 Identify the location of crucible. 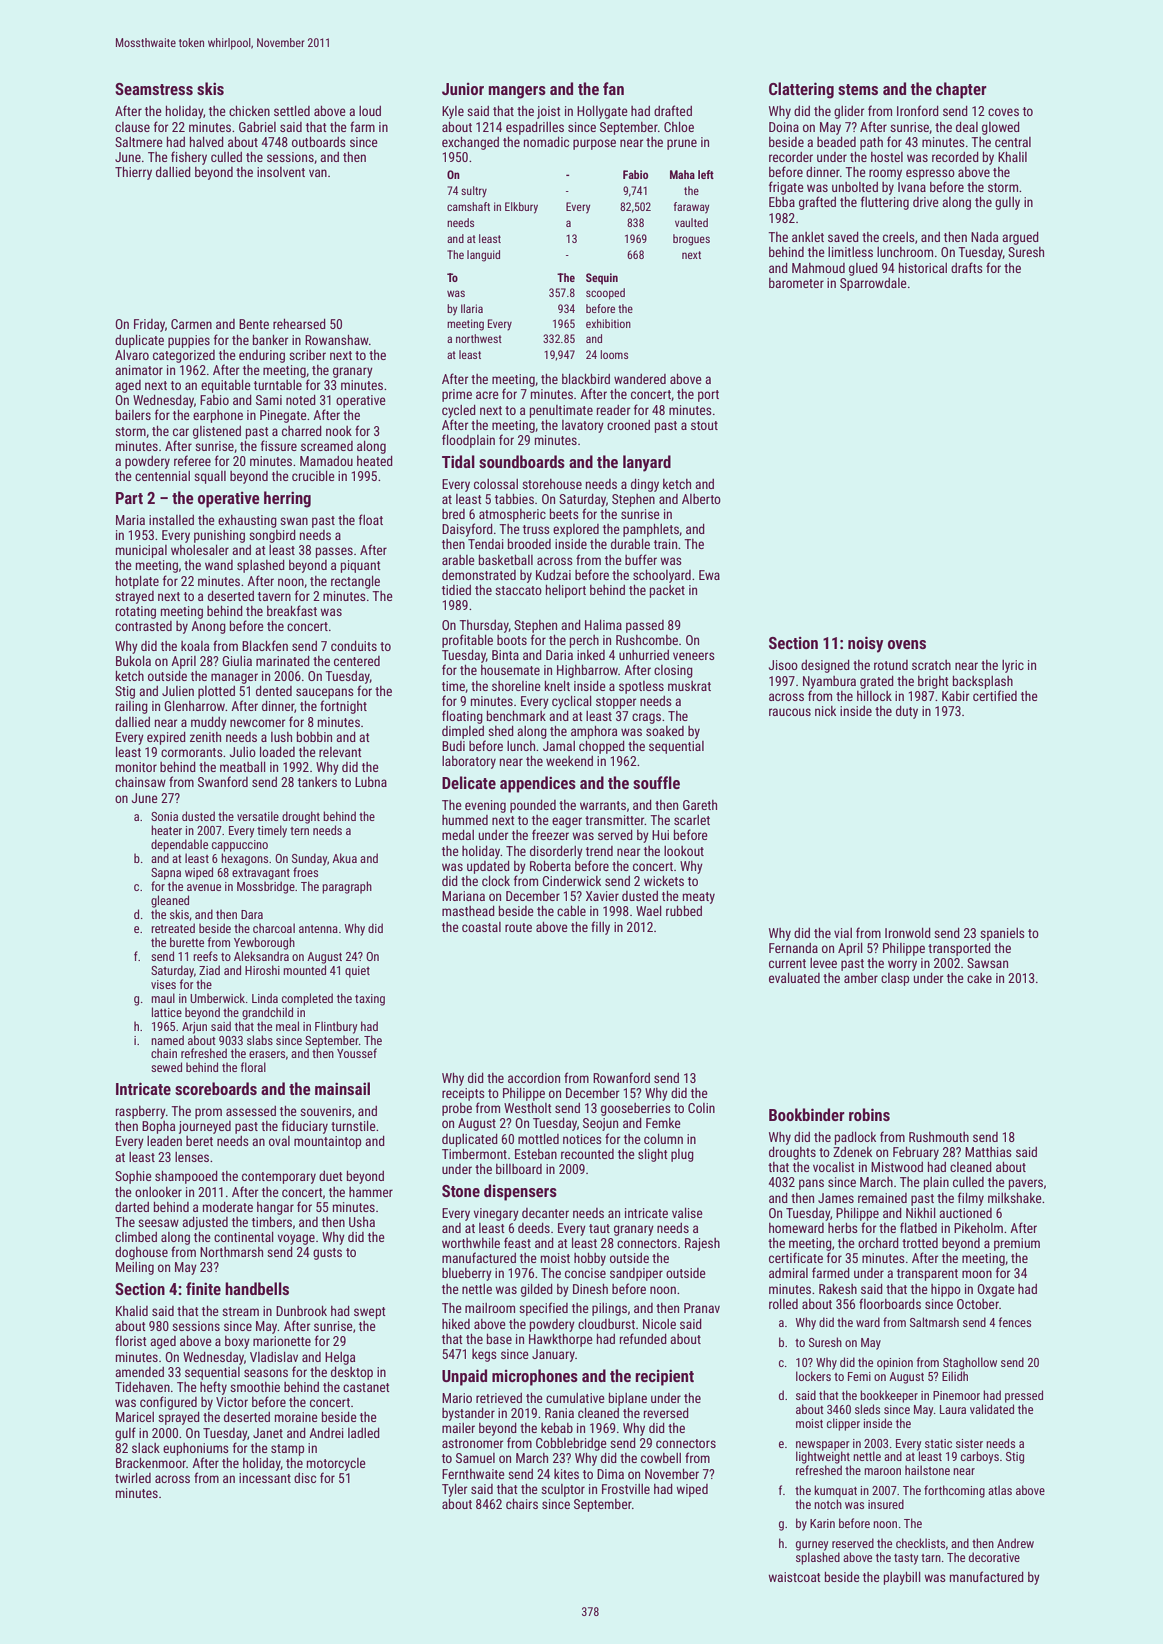
(313, 476).
